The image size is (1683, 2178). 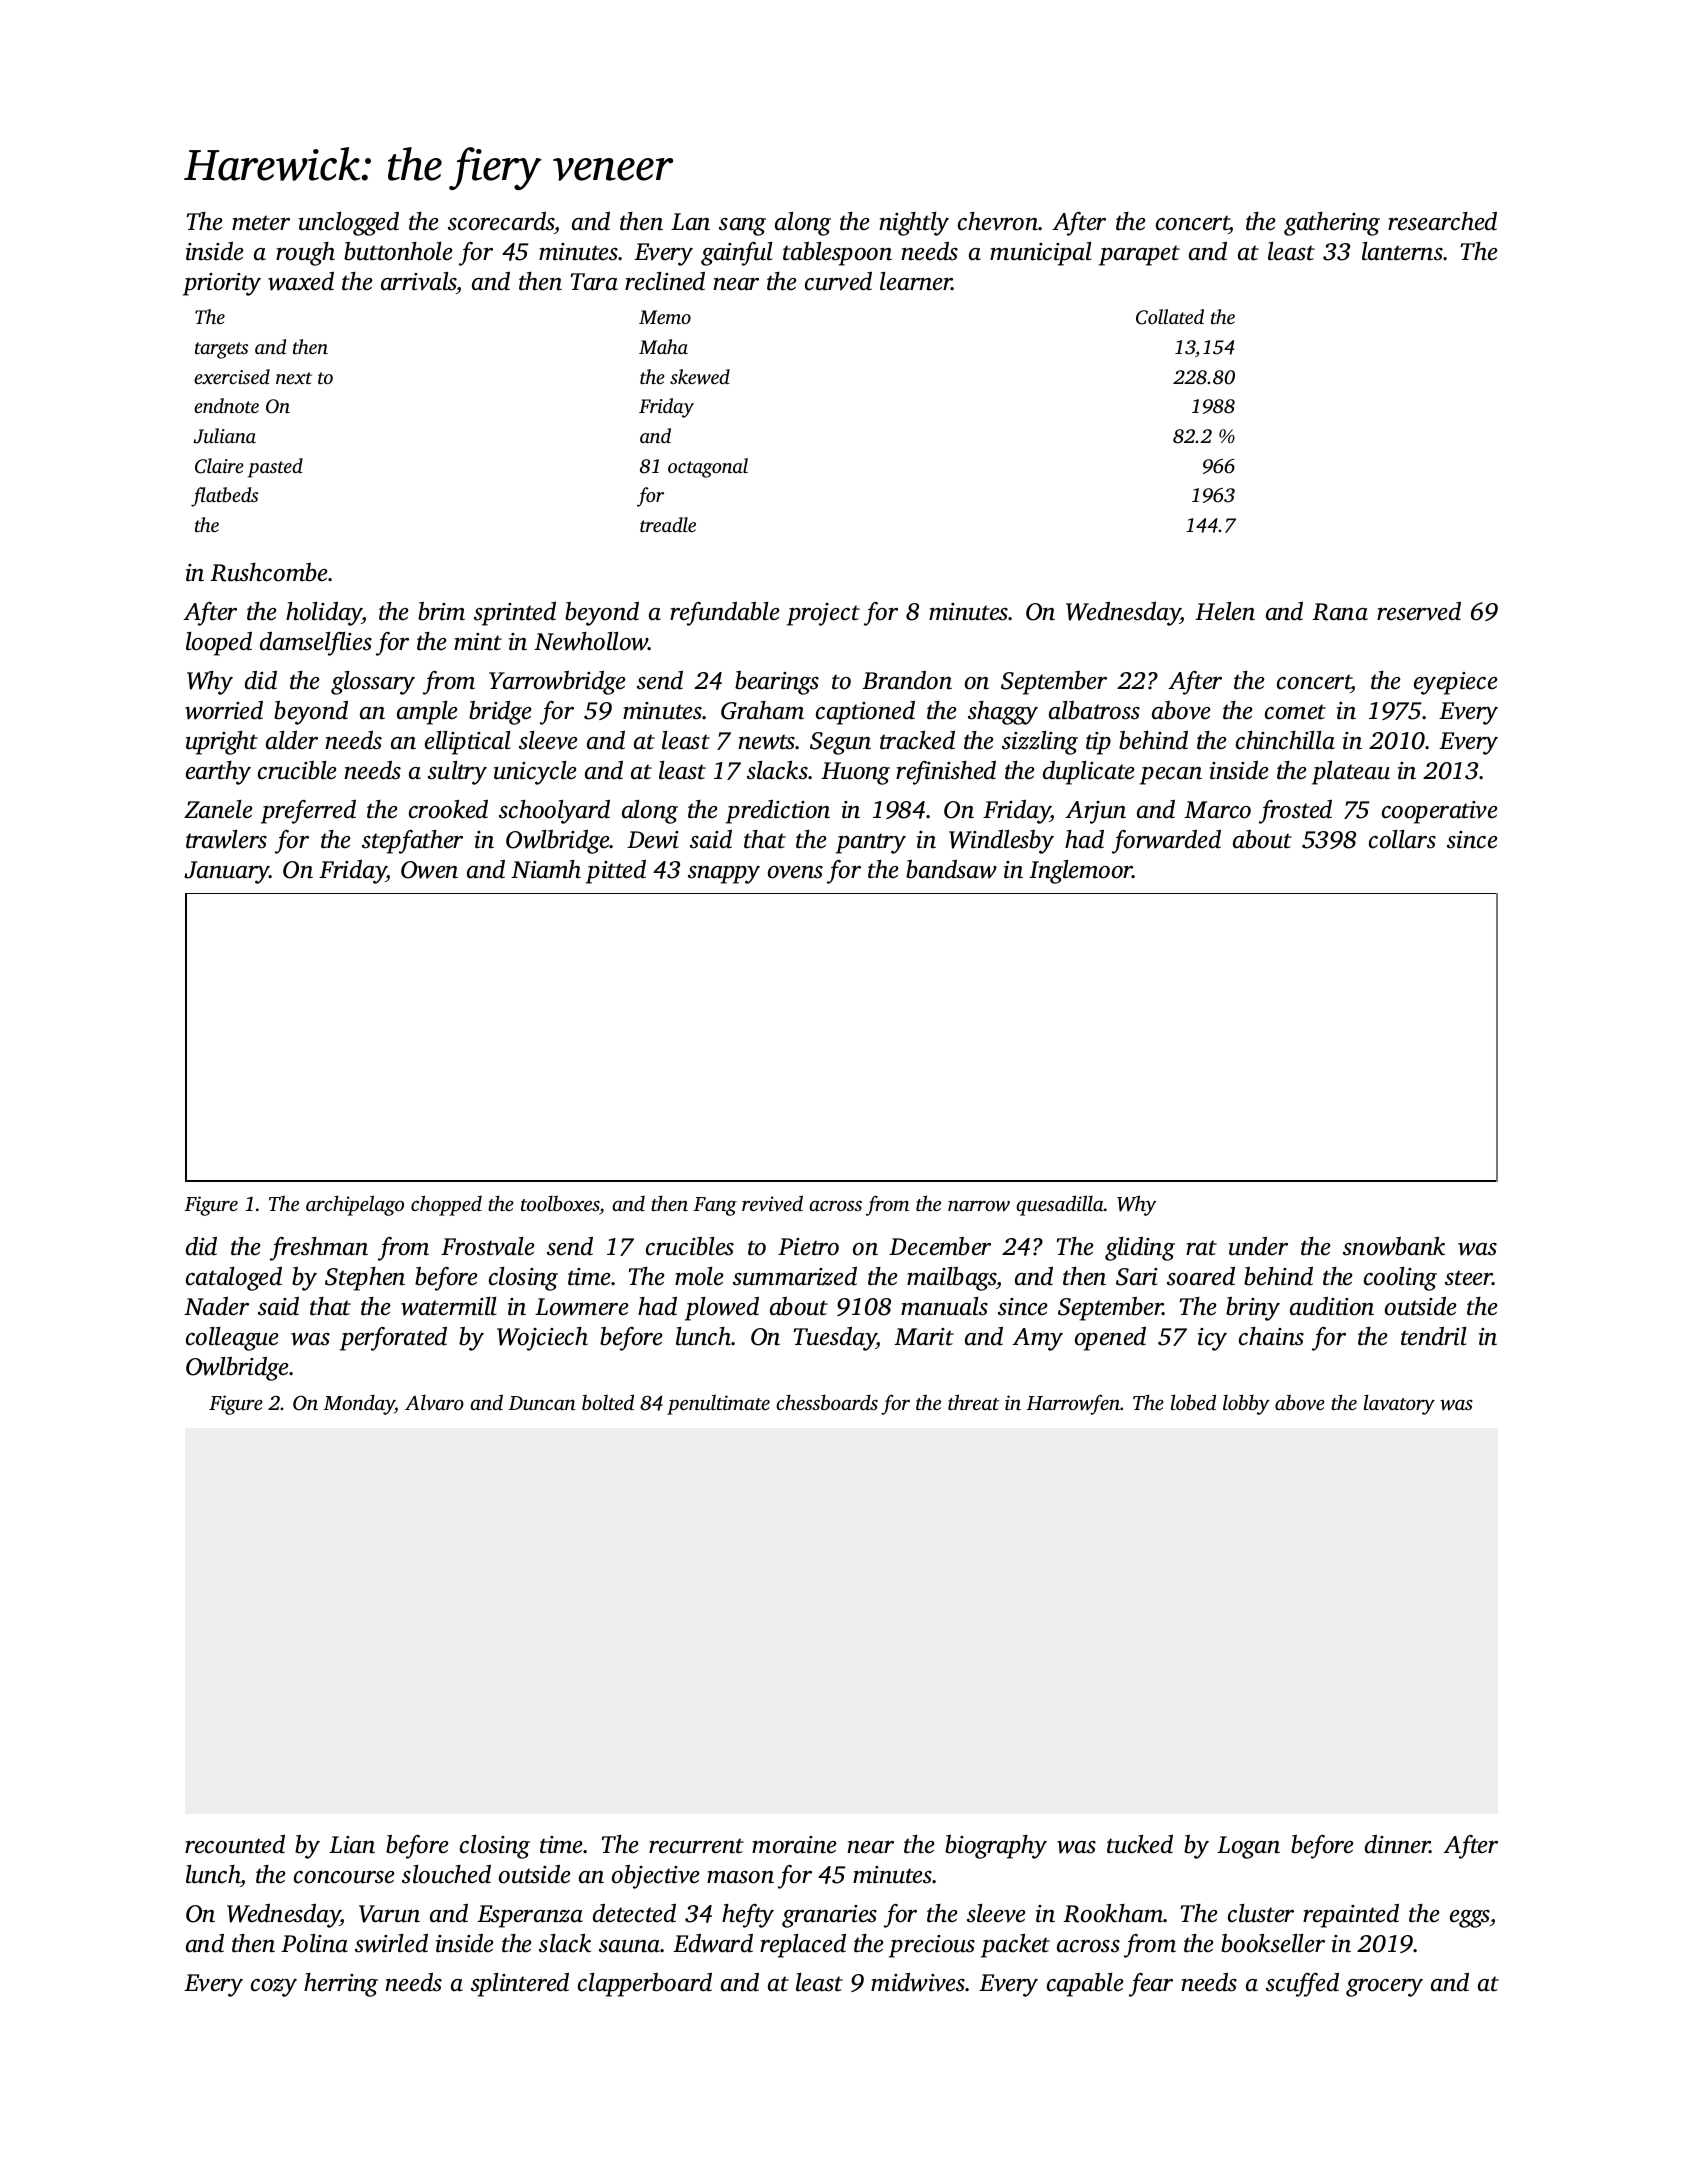 I want to click on forwarded, so click(x=1166, y=842).
